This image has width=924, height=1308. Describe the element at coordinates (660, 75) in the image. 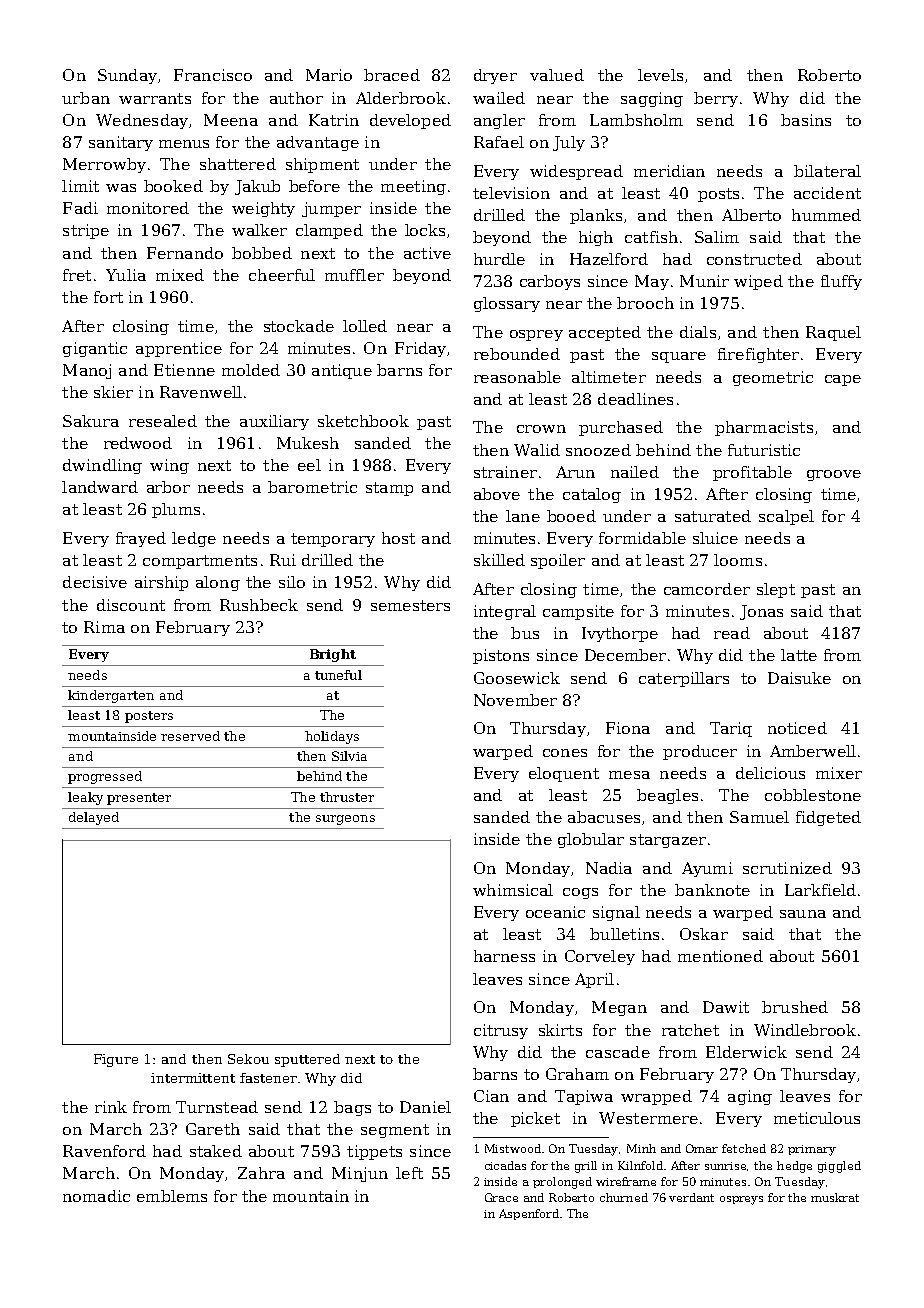

I see `levels` at that location.
